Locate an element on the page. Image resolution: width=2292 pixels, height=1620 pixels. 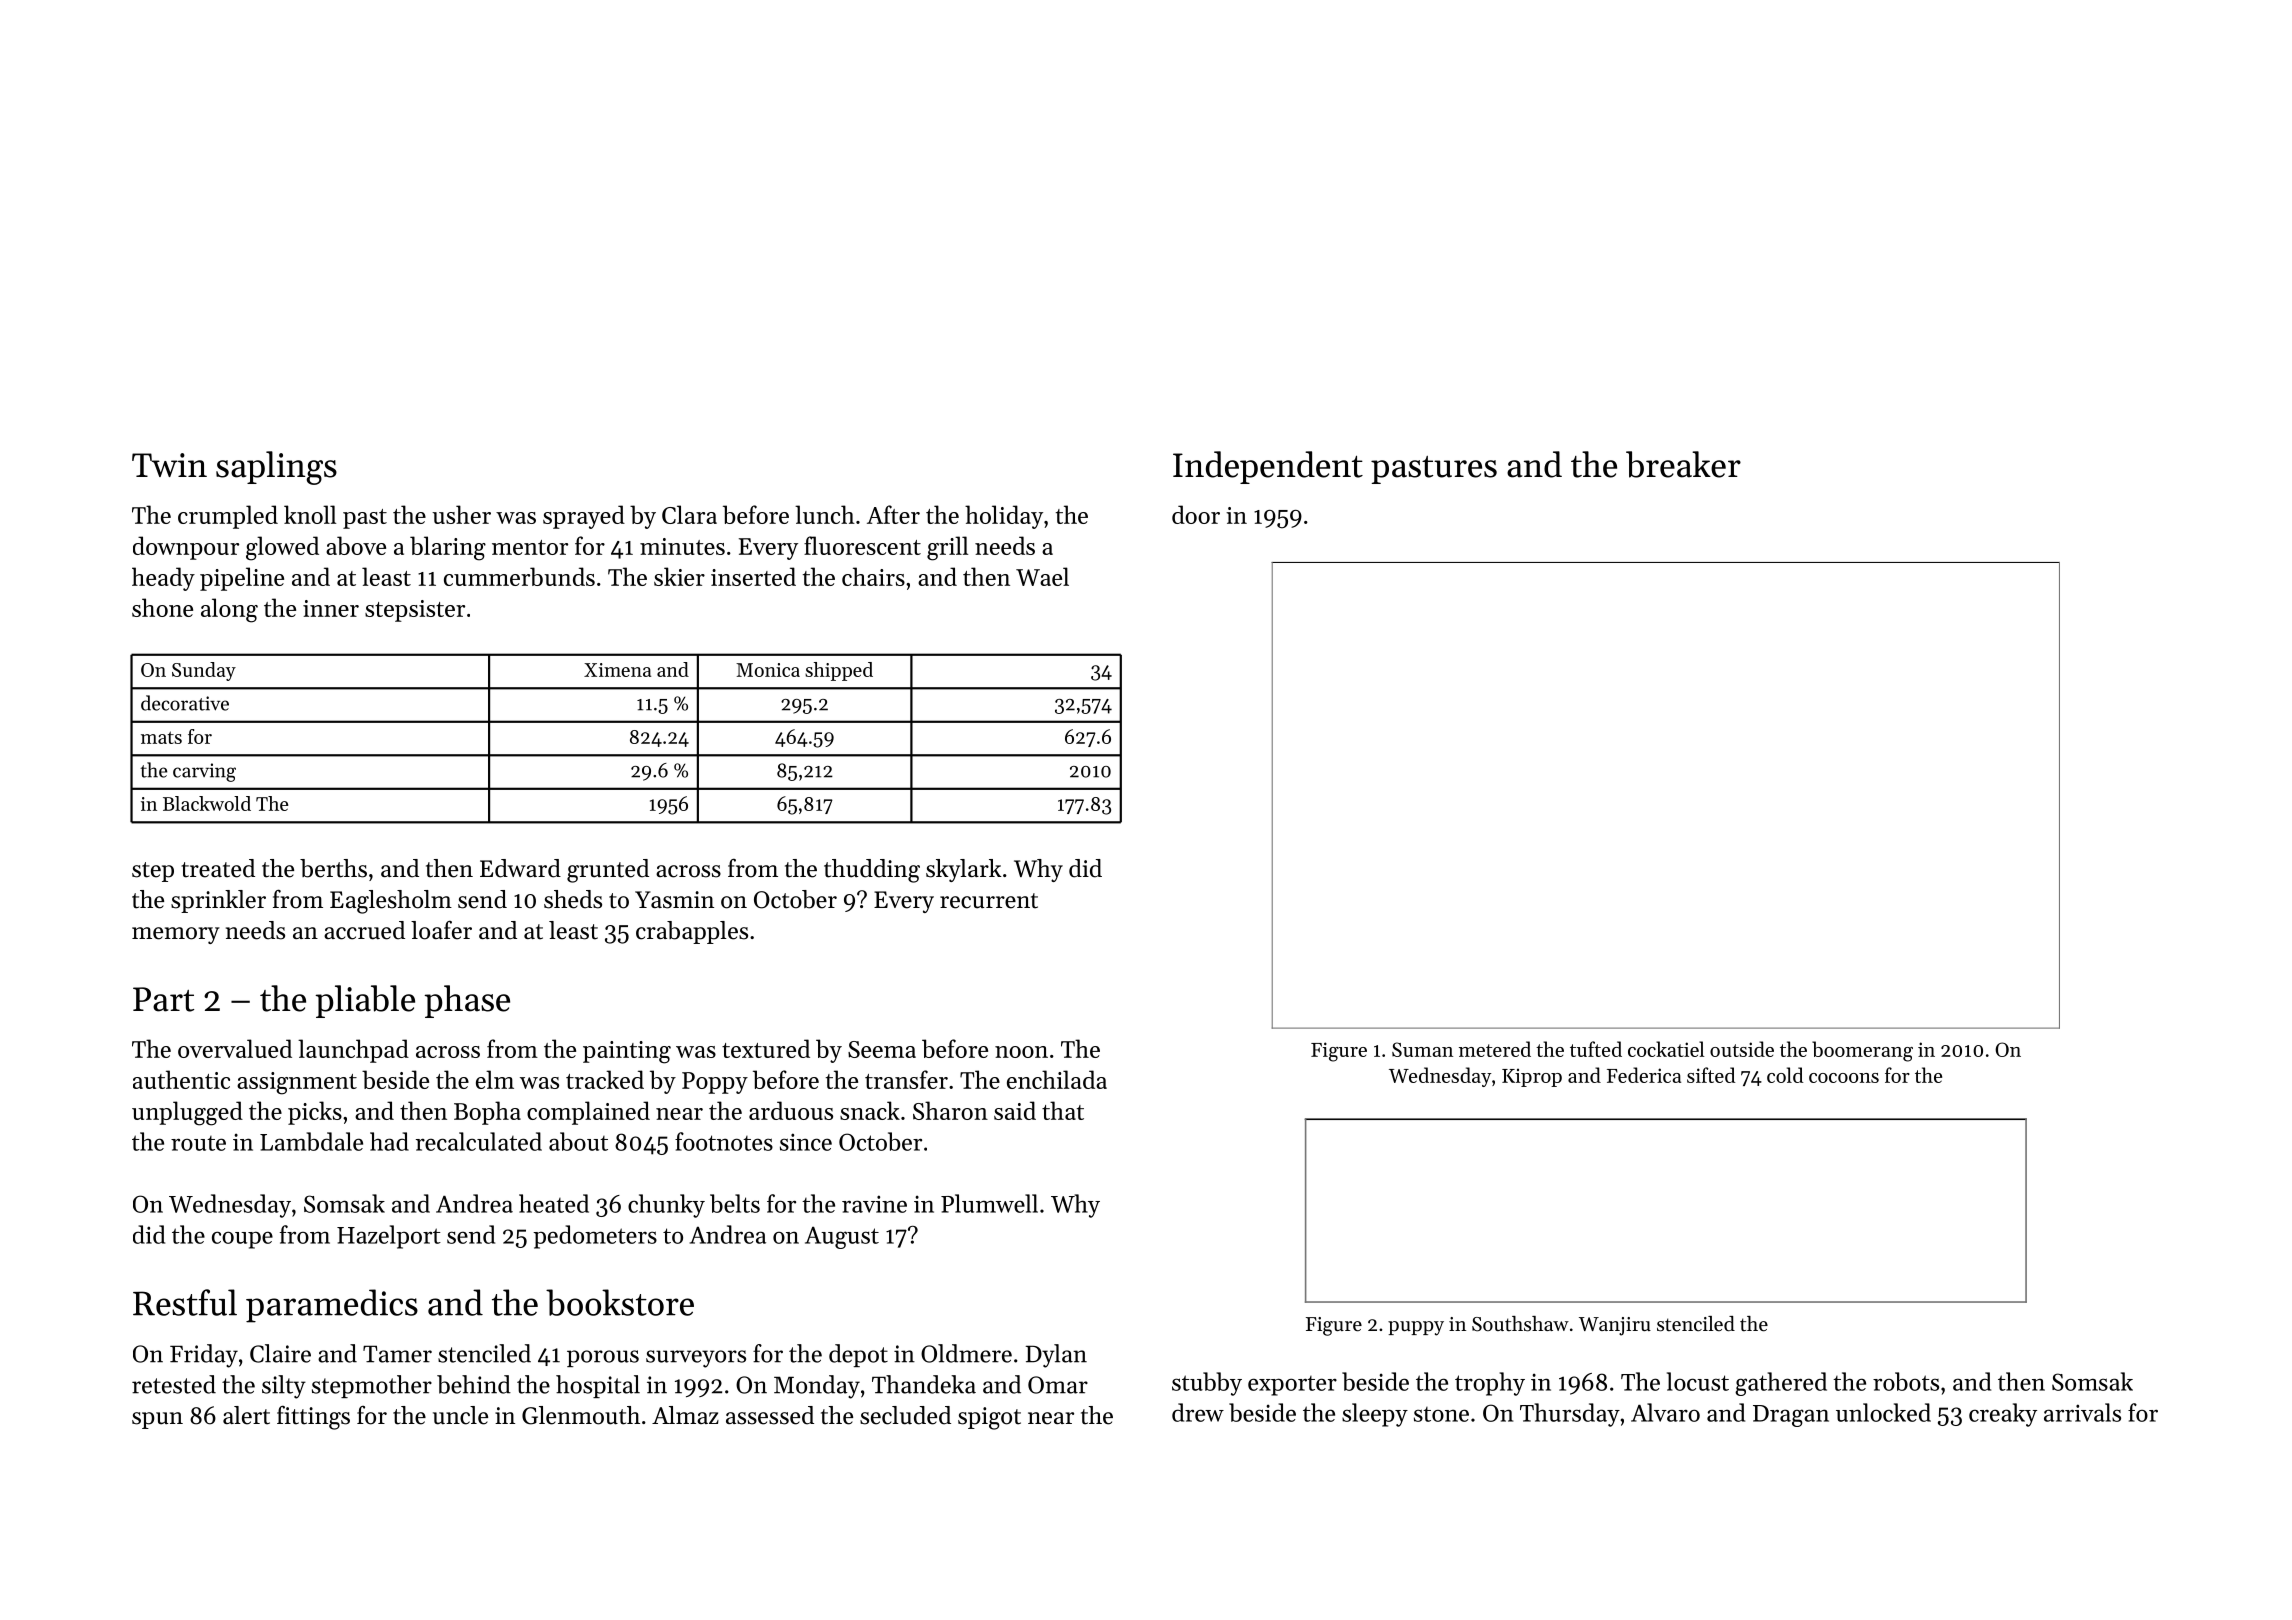
shipped is located at coordinates (839, 671).
